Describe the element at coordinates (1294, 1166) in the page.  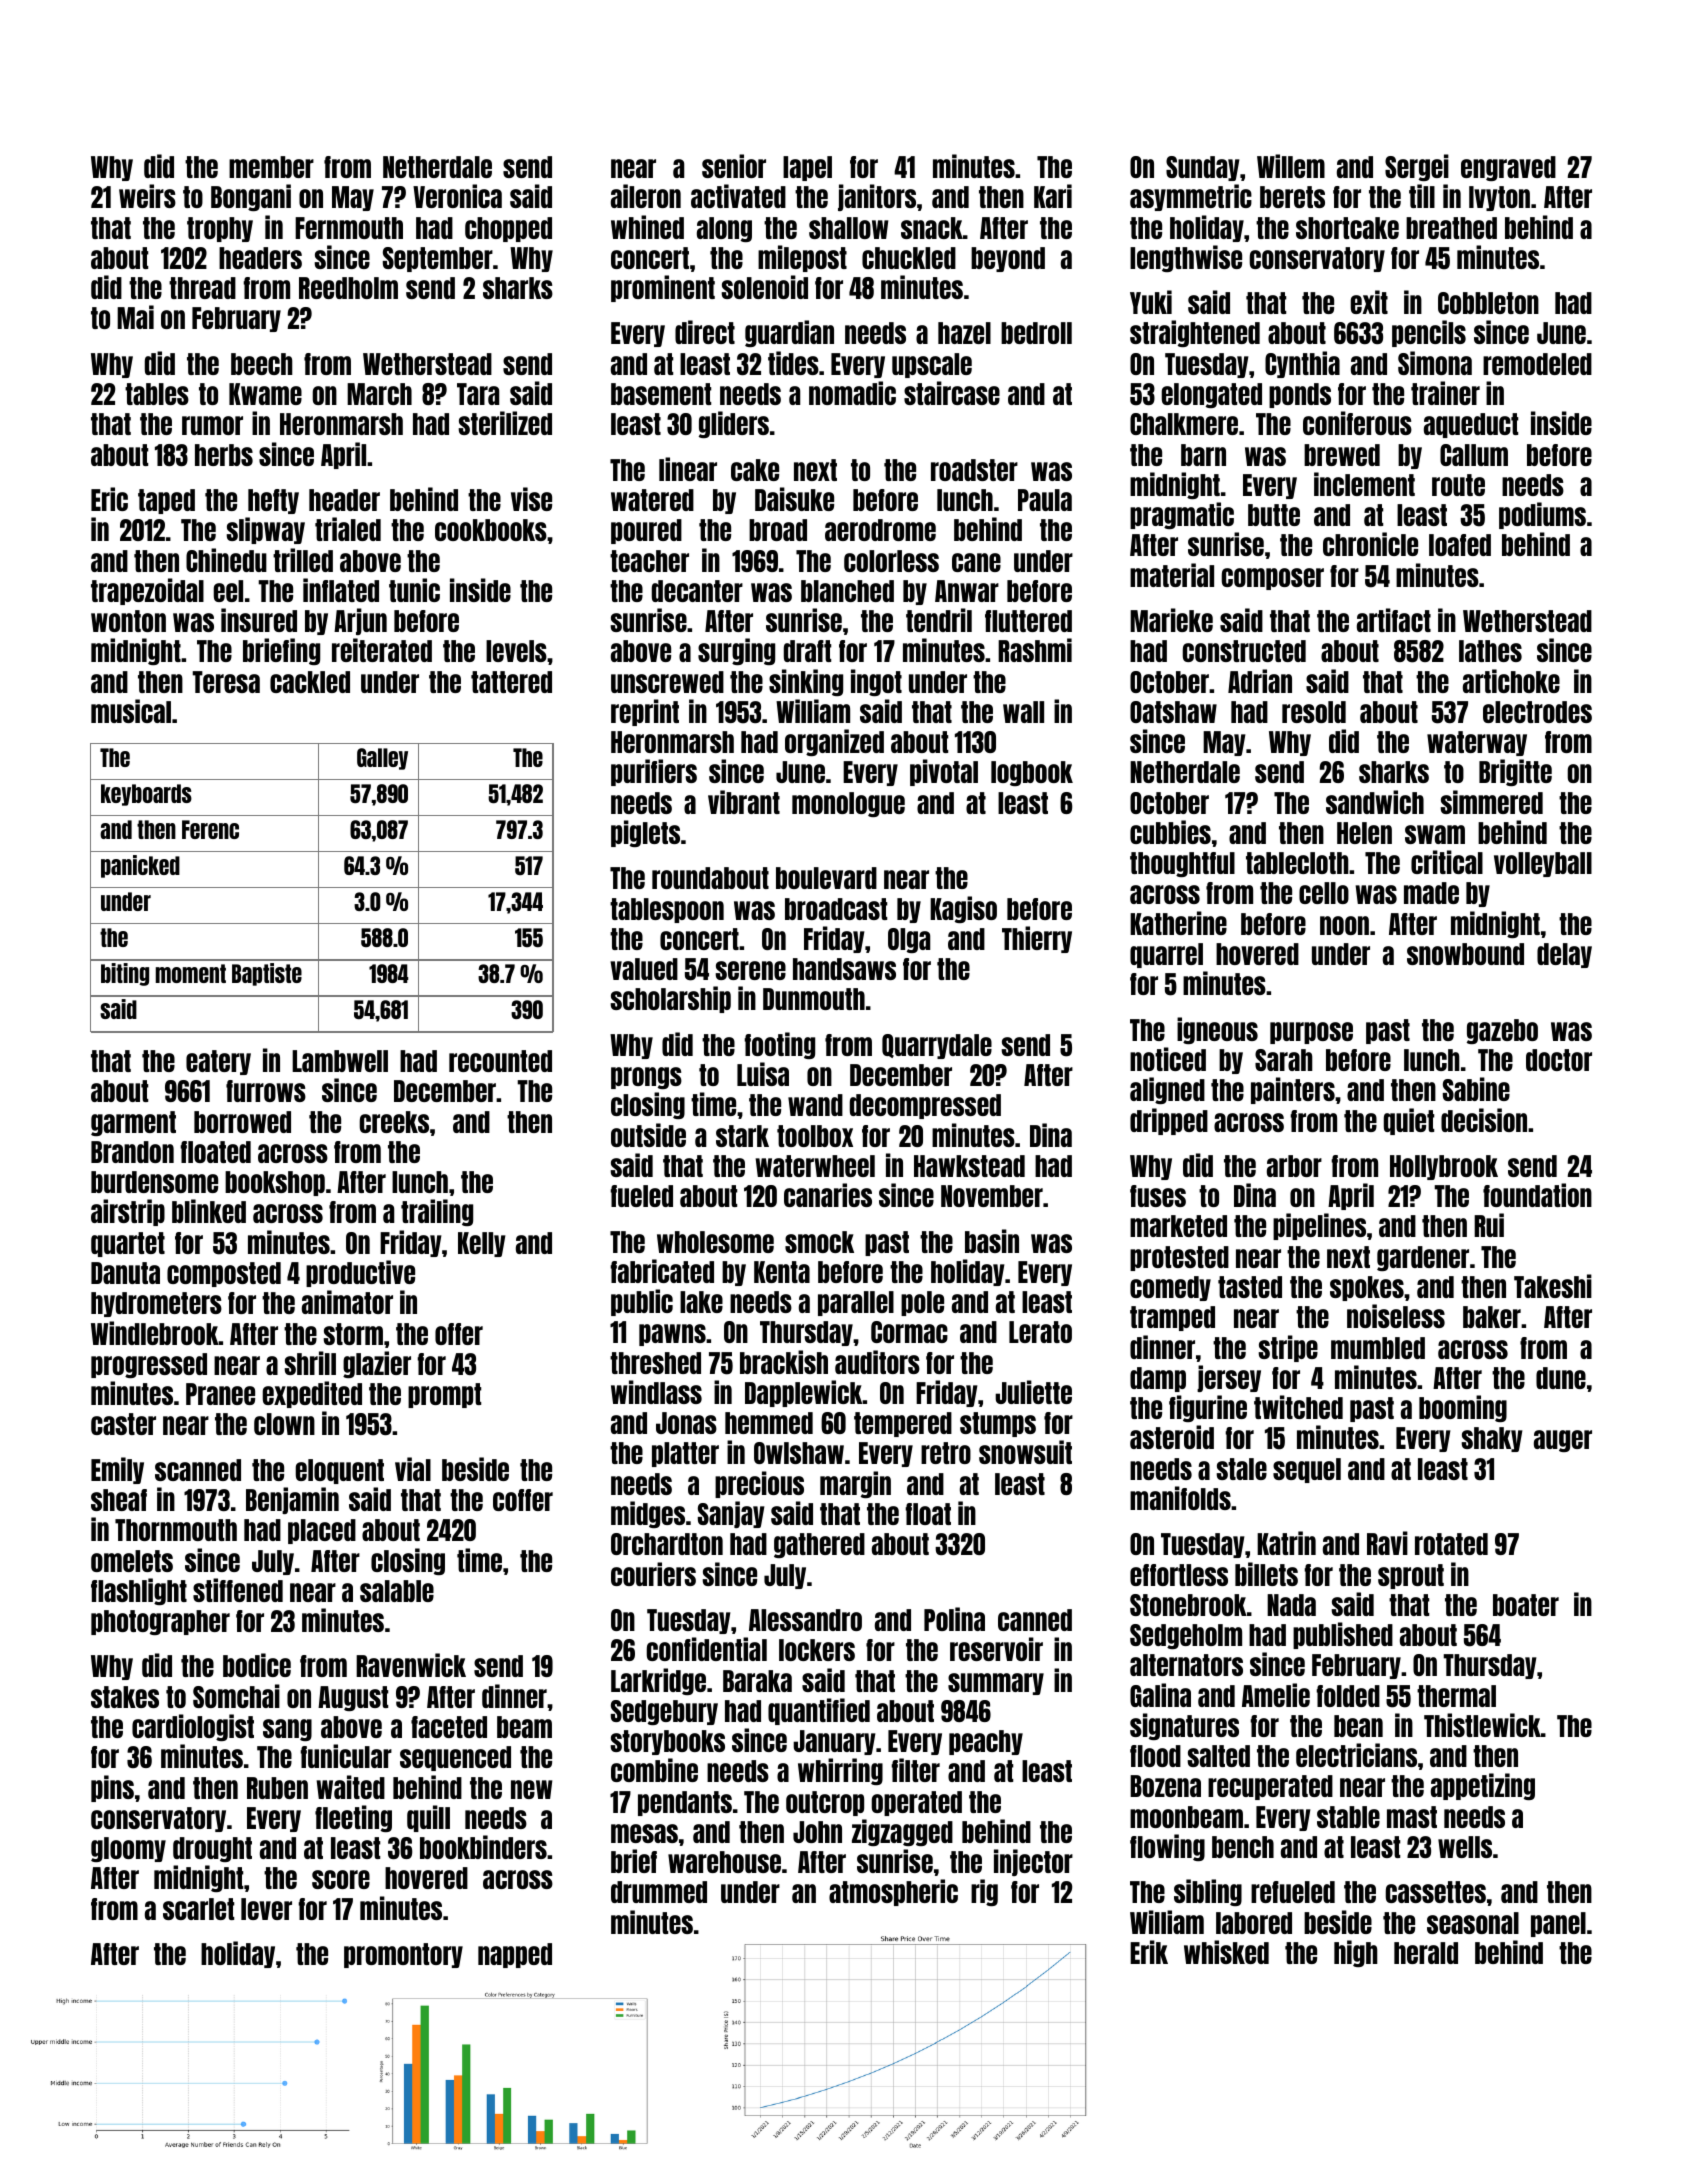
I see `arbor` at that location.
